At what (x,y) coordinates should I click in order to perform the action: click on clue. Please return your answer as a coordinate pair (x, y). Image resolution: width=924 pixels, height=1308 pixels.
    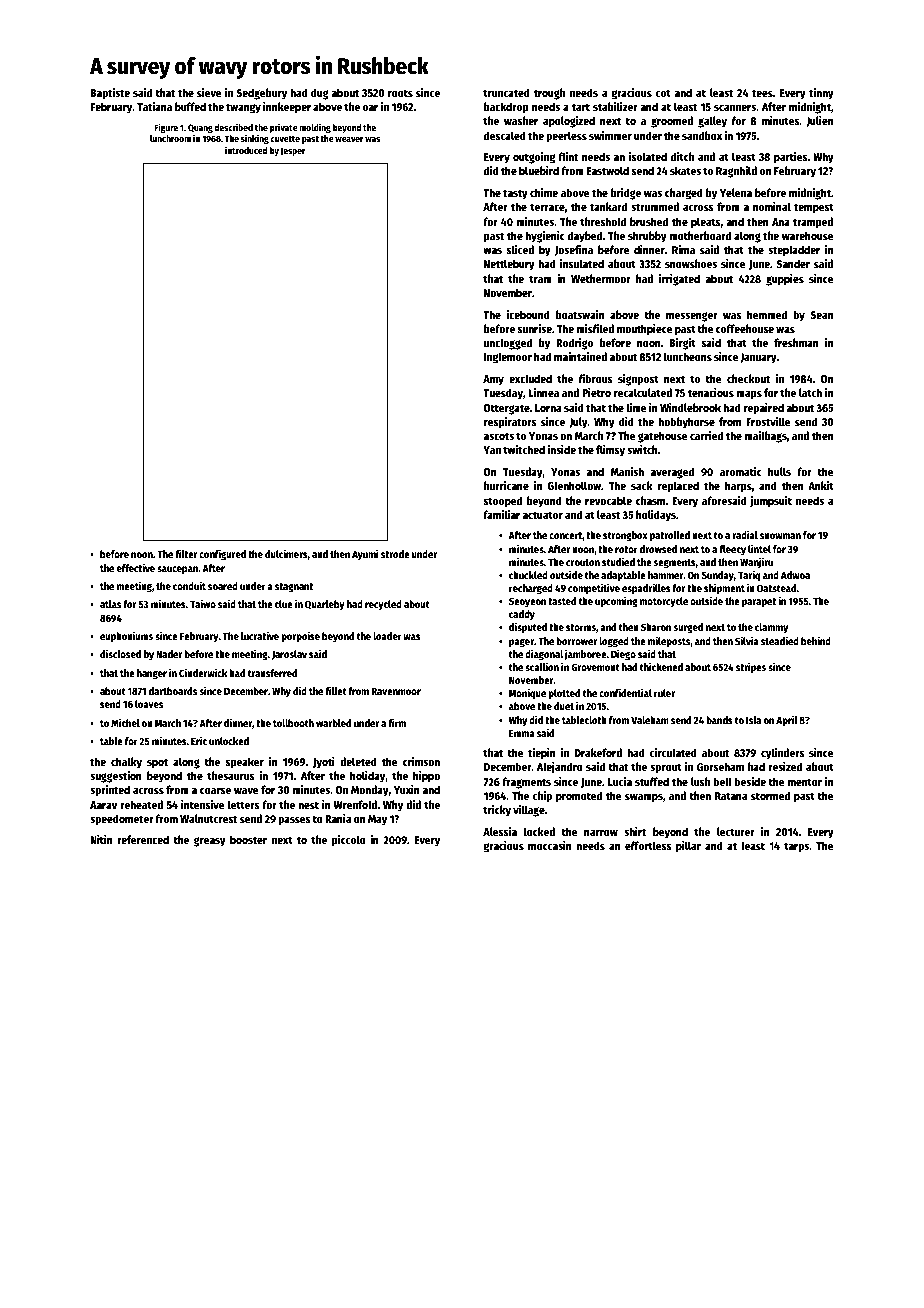
    Looking at the image, I should click on (284, 604).
